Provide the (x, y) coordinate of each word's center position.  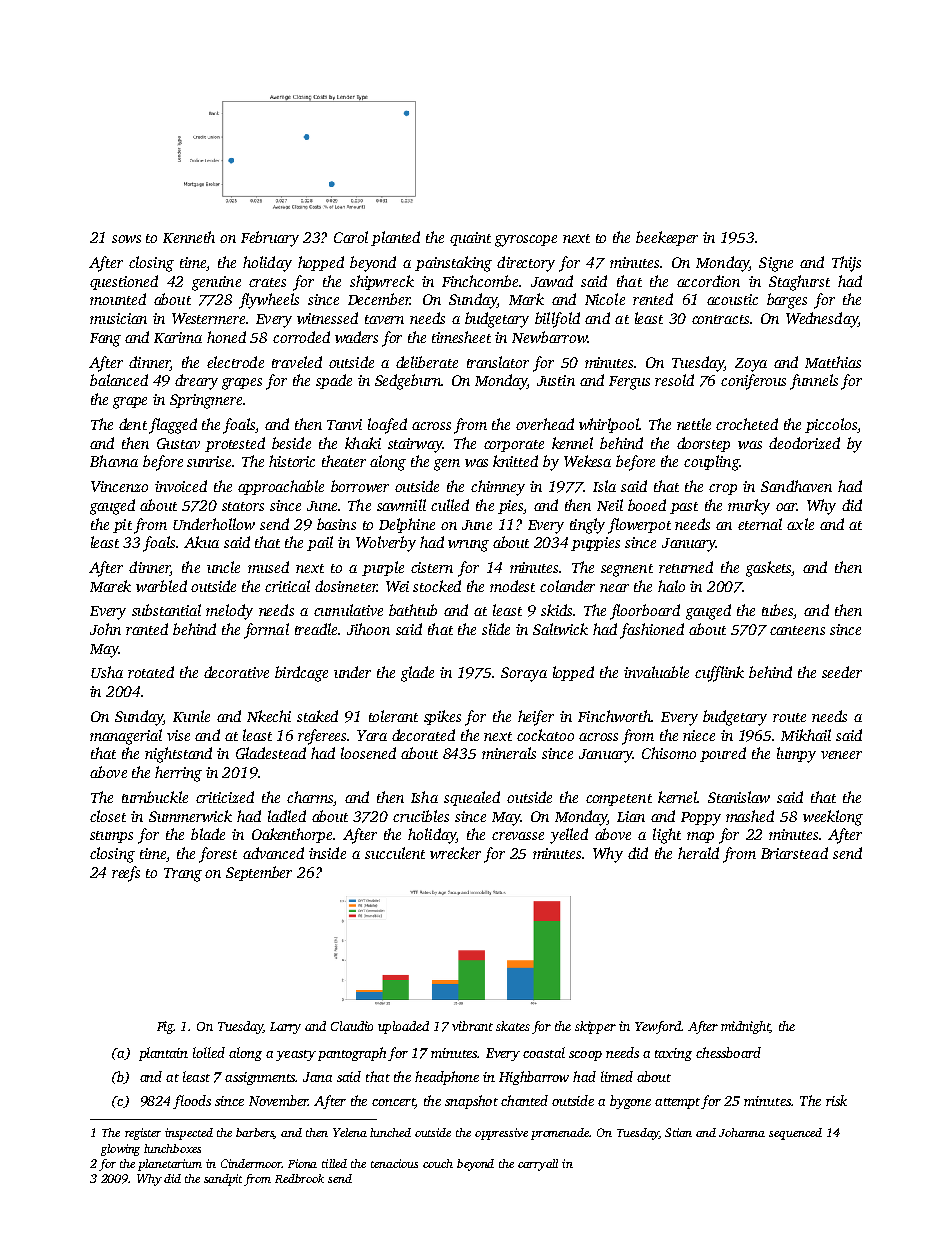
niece (699, 735)
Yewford (658, 1027)
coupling (711, 463)
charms (310, 797)
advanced (273, 853)
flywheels (269, 301)
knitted (515, 461)
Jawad (552, 281)
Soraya (524, 674)
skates (513, 1026)
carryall (538, 1165)
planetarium (170, 1165)
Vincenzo (119, 486)
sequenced (795, 1134)
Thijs (846, 264)
